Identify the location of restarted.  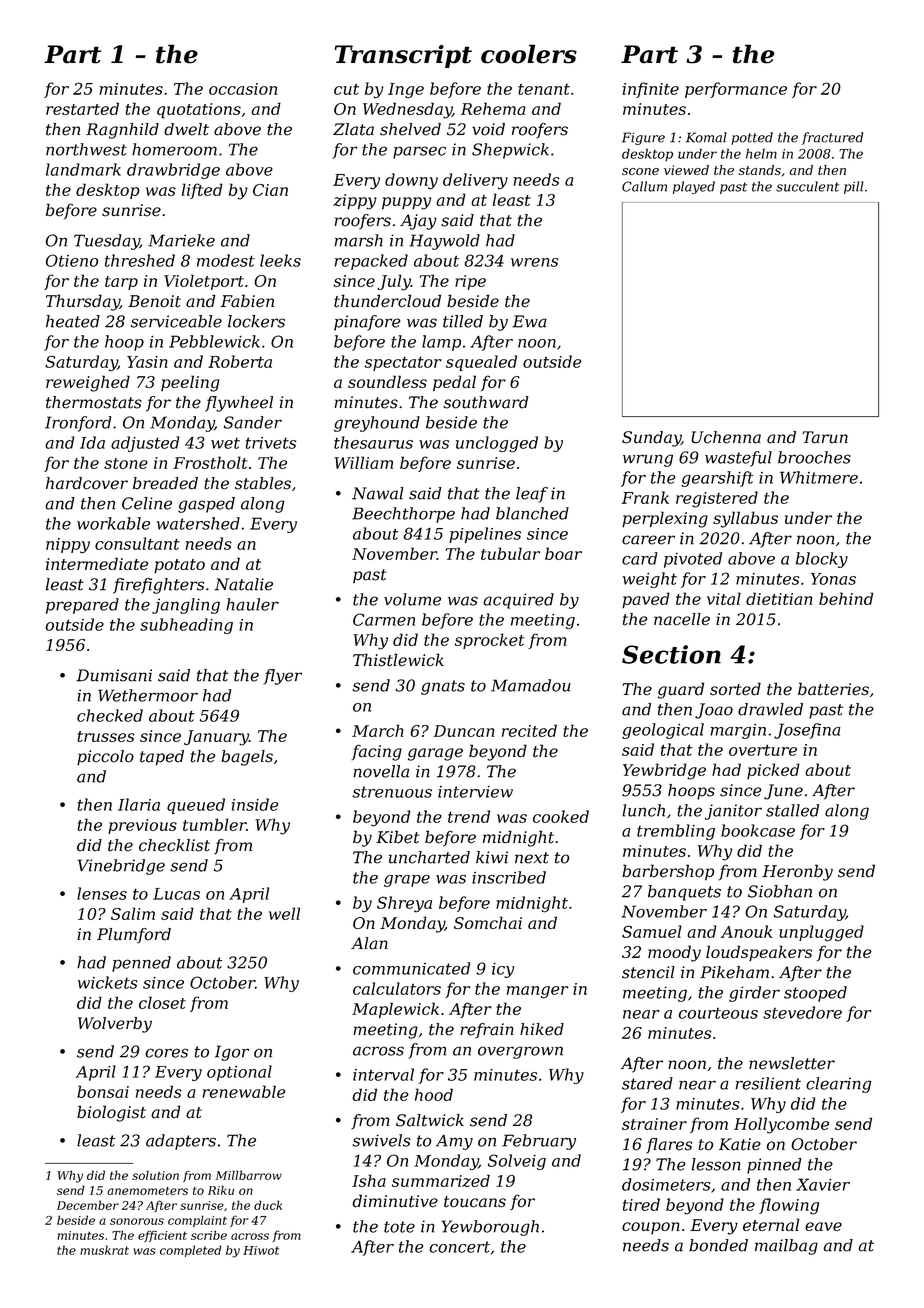
(82, 108).
